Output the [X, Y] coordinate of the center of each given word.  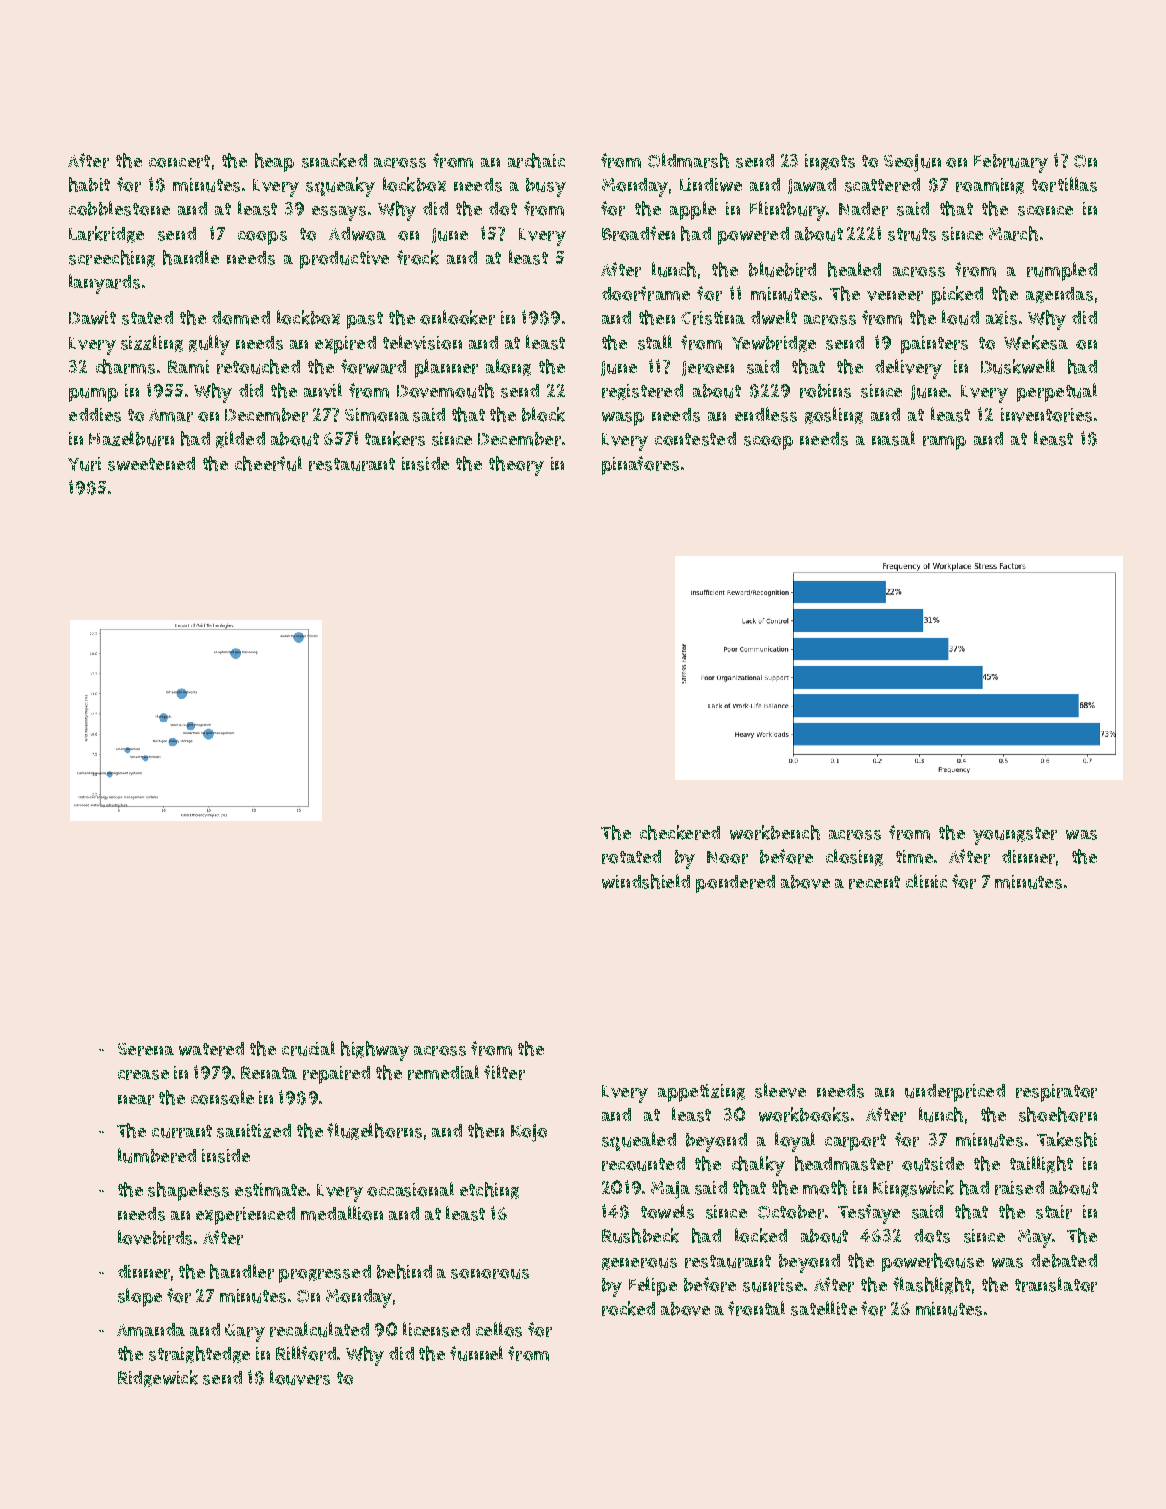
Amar [171, 415]
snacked [334, 160]
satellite [824, 1308]
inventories [1046, 415]
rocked [628, 1308]
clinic [926, 881]
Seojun [912, 163]
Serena [146, 1049]
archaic [536, 160]
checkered [680, 832]
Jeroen [708, 368]
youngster [1015, 836]
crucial [308, 1048]
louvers [300, 1377]
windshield [646, 881]
